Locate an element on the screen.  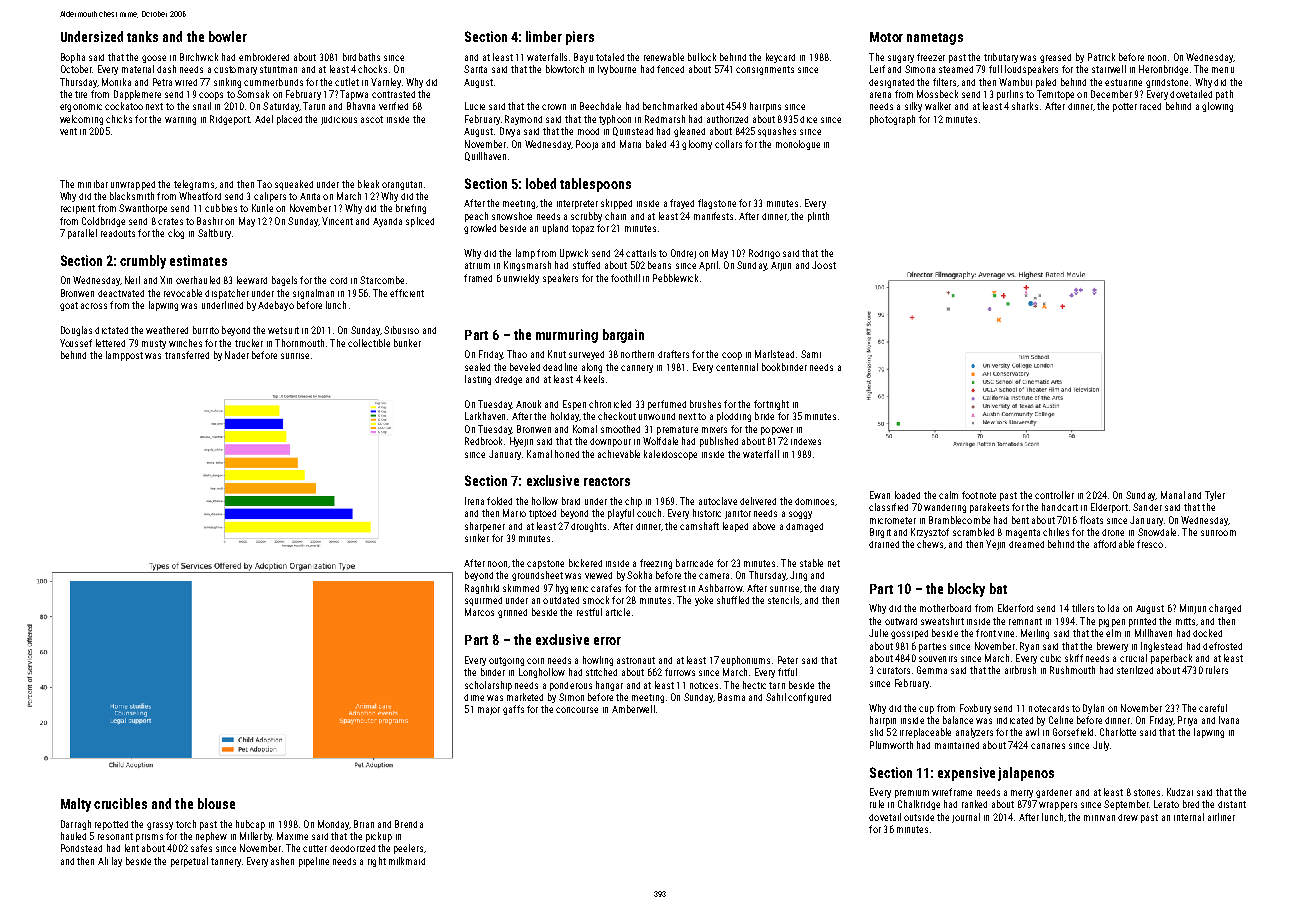
Joost is located at coordinates (824, 265).
